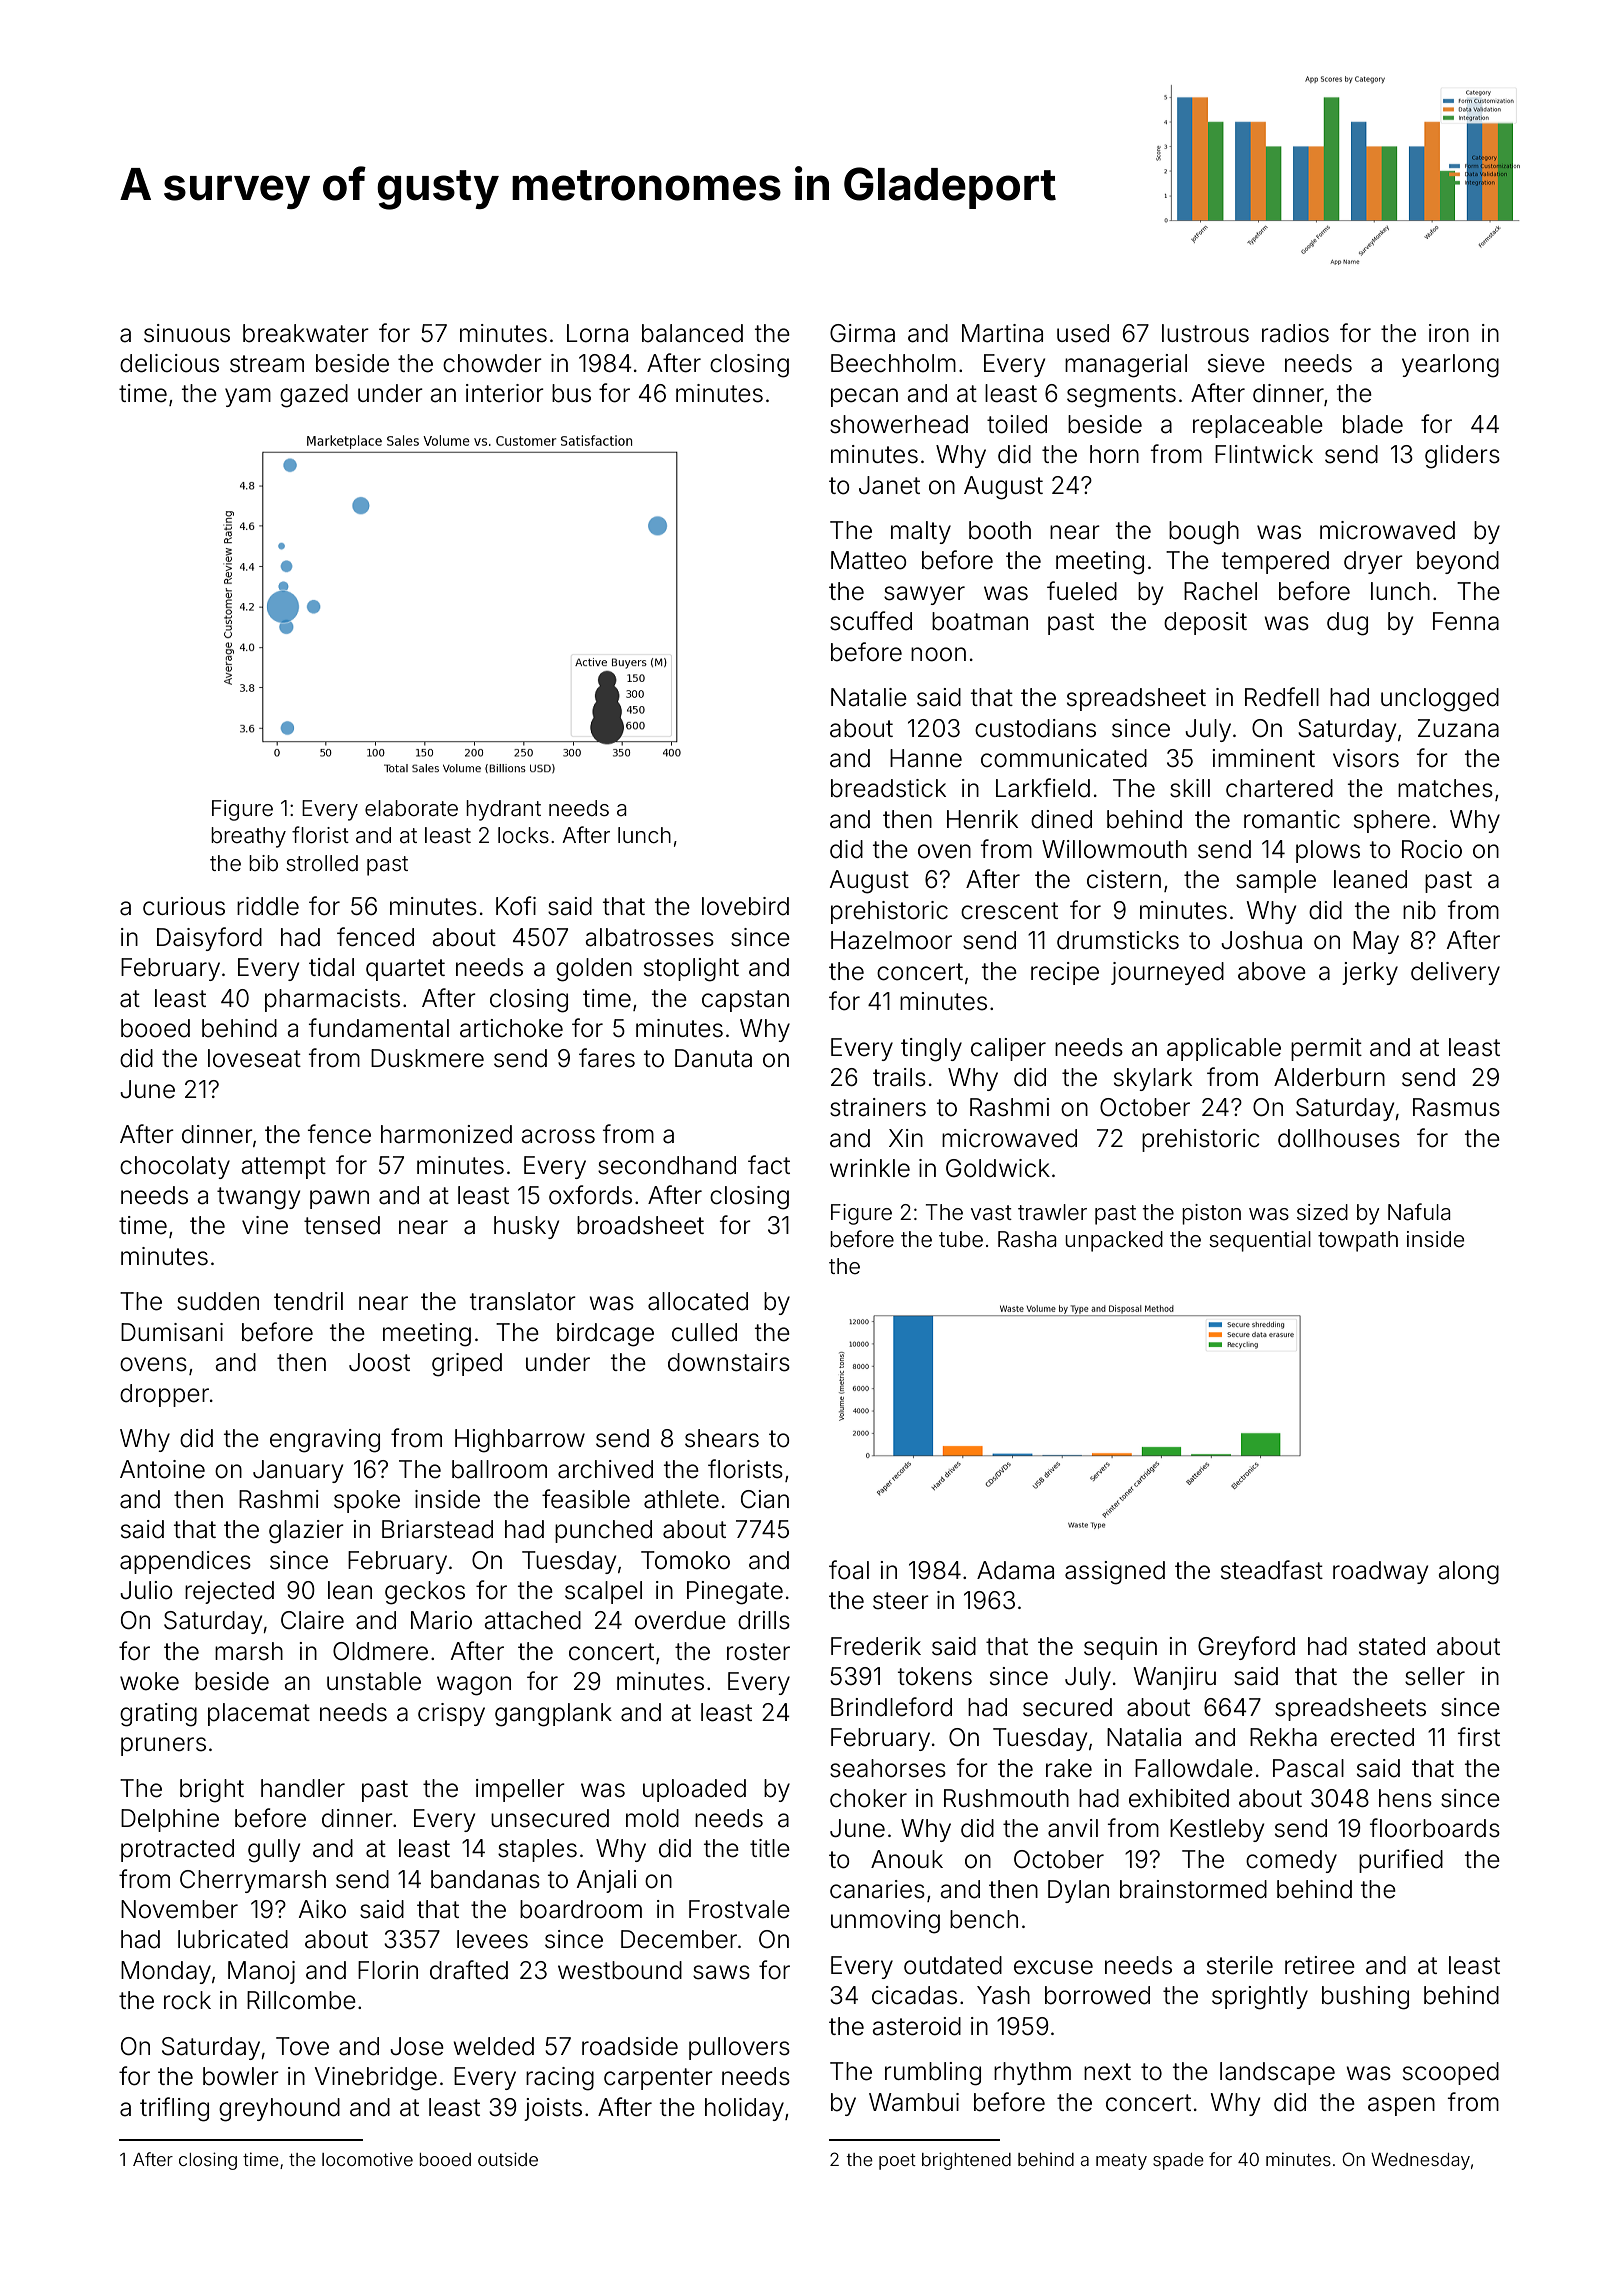 This document has width=1620, height=2292. Describe the element at coordinates (605, 1335) in the document. I see `birdcage` at that location.
